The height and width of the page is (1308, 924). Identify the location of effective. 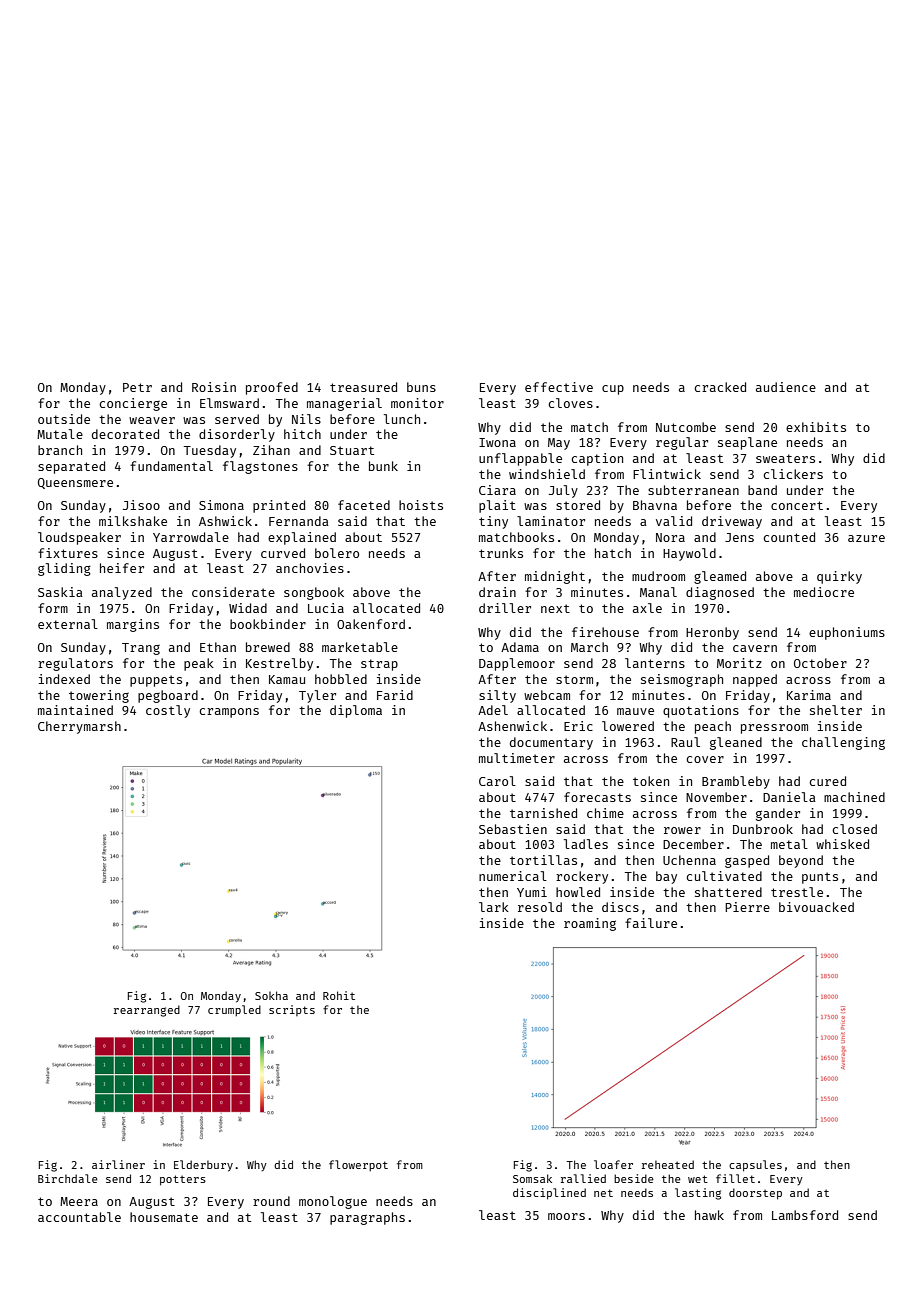
(559, 387).
